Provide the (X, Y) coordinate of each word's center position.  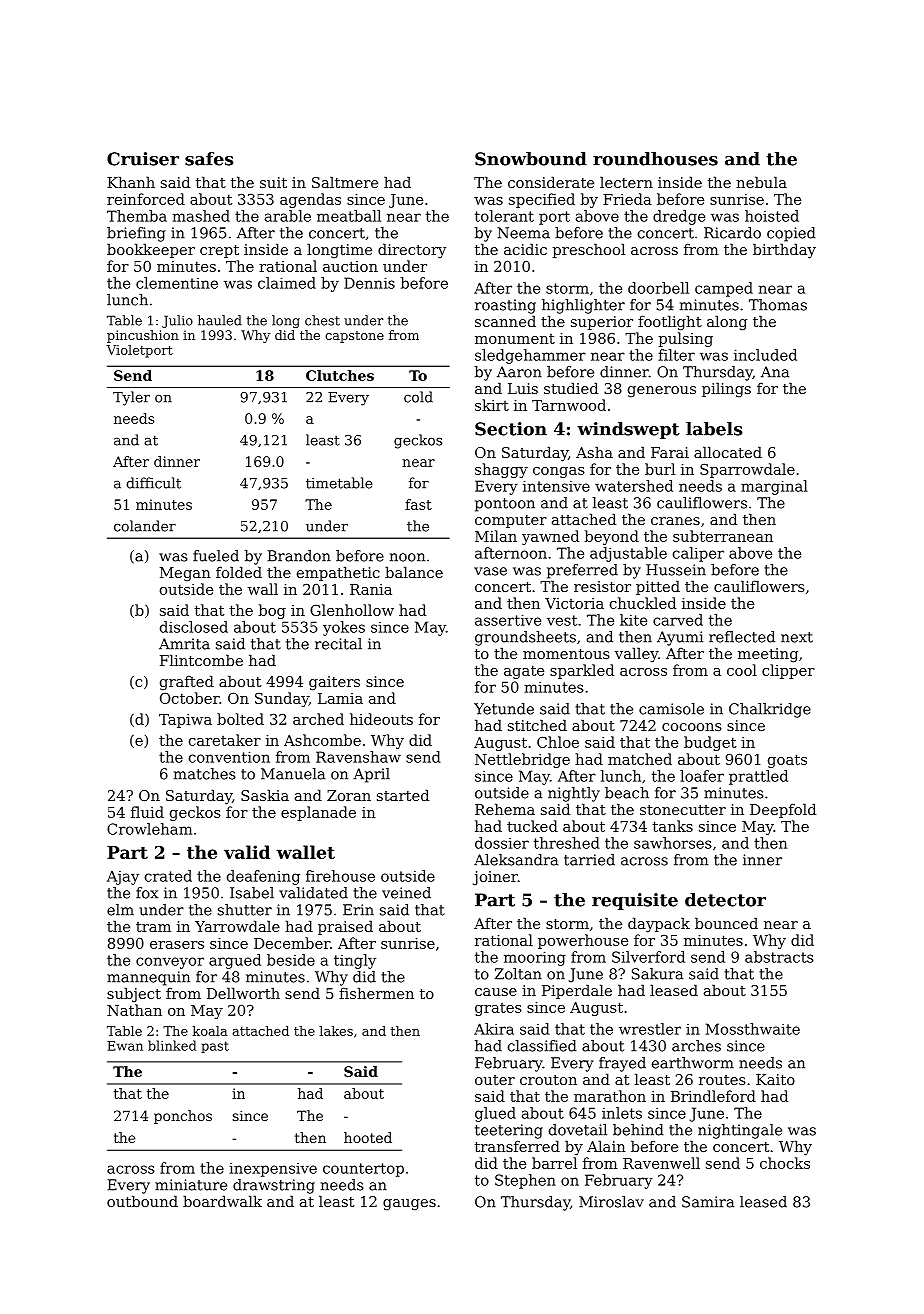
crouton (548, 1080)
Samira (708, 1202)
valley (636, 655)
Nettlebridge (522, 760)
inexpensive (273, 1169)
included (765, 355)
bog (272, 611)
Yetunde (504, 709)
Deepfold (783, 810)
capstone (354, 337)
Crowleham (149, 829)
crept (219, 251)
